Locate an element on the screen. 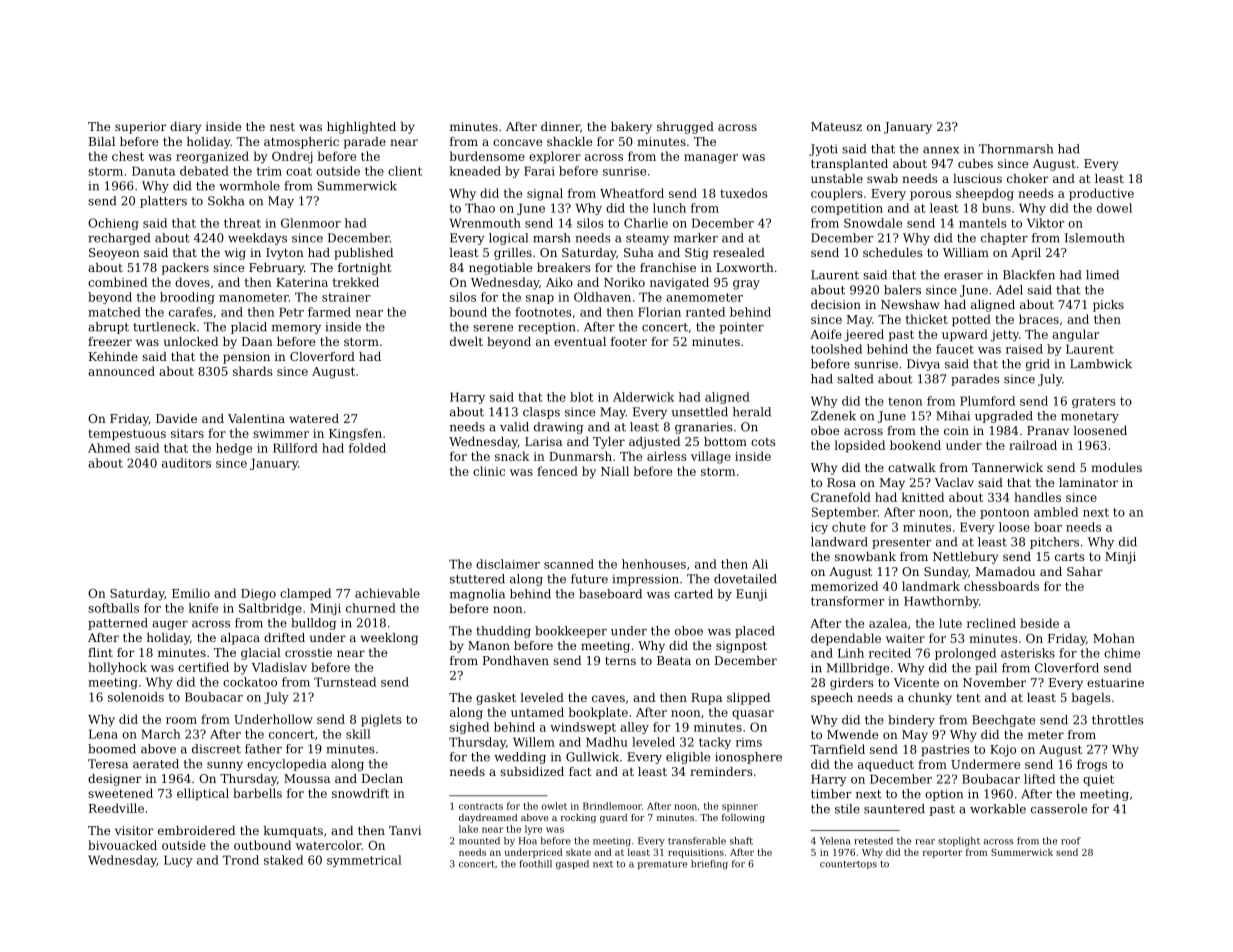  skate is located at coordinates (578, 852).
